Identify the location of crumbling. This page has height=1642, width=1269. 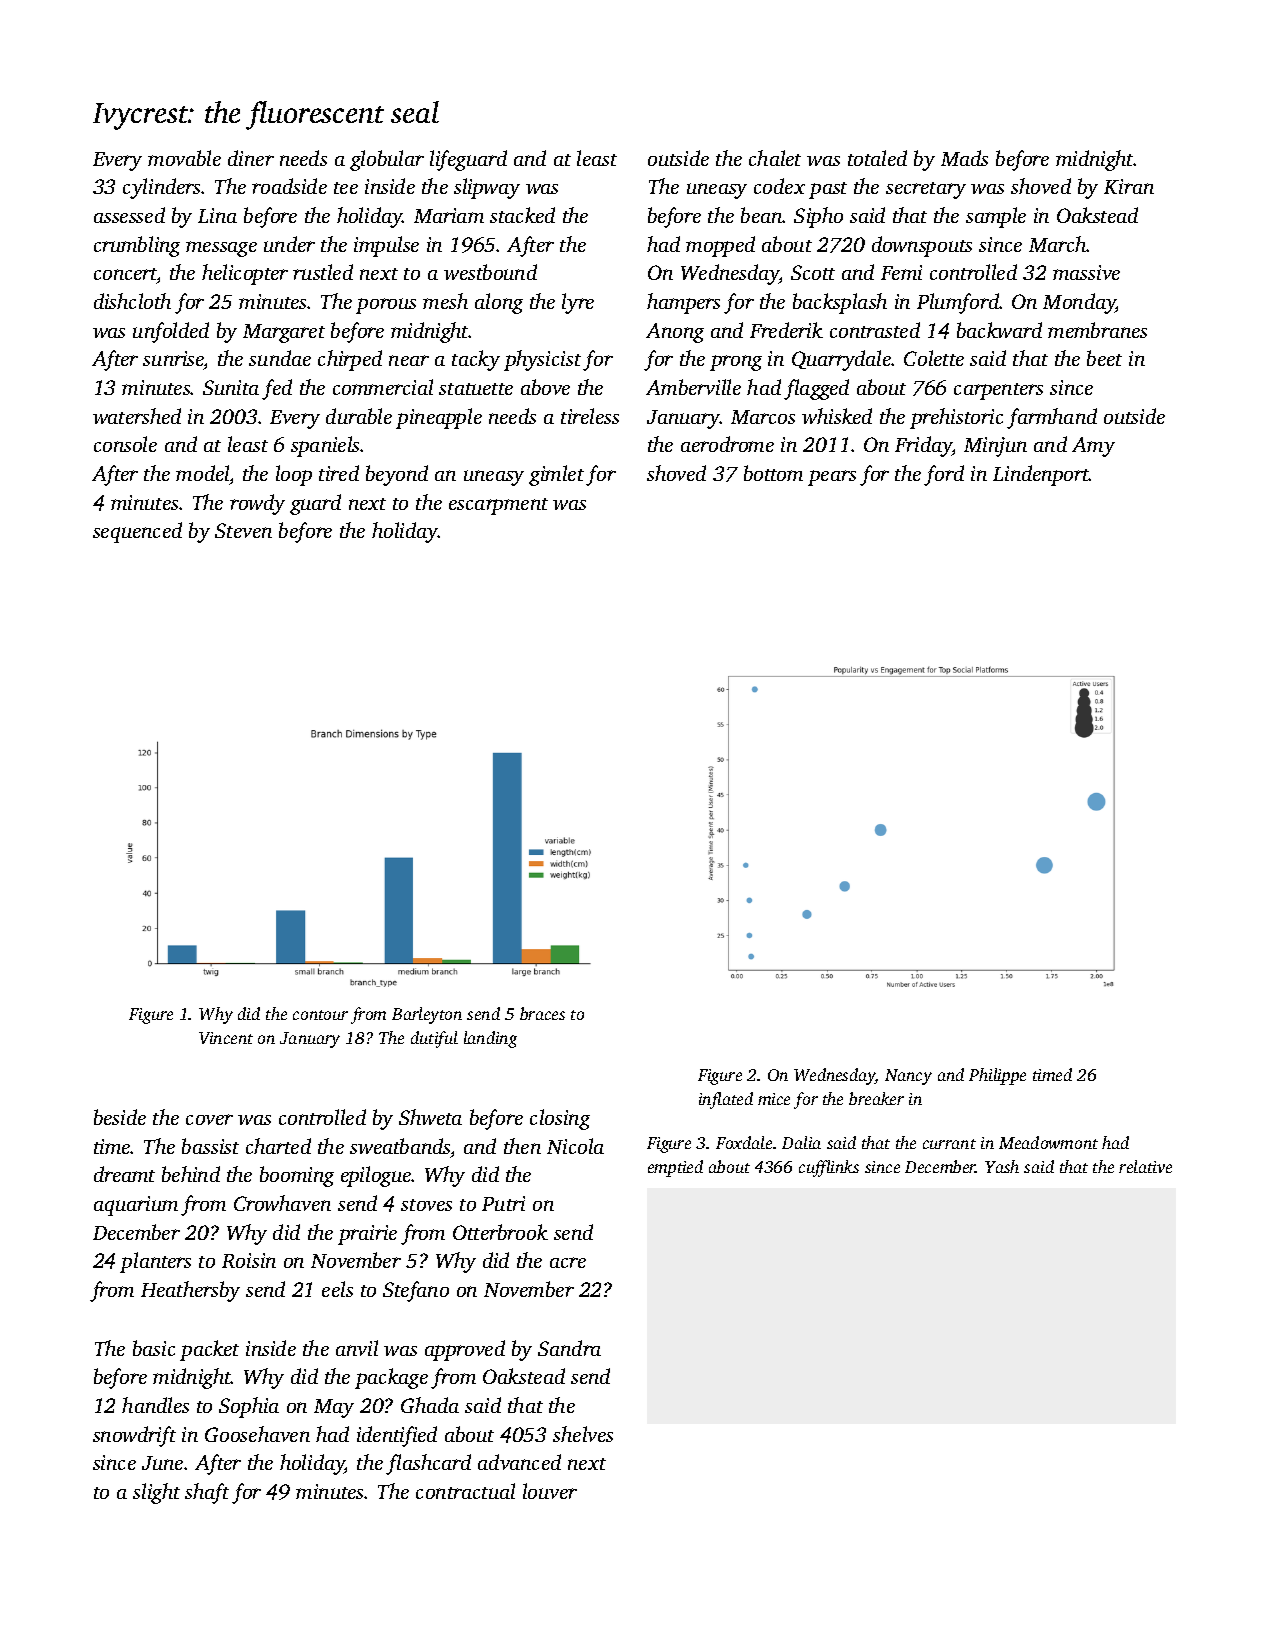
(137, 246).
